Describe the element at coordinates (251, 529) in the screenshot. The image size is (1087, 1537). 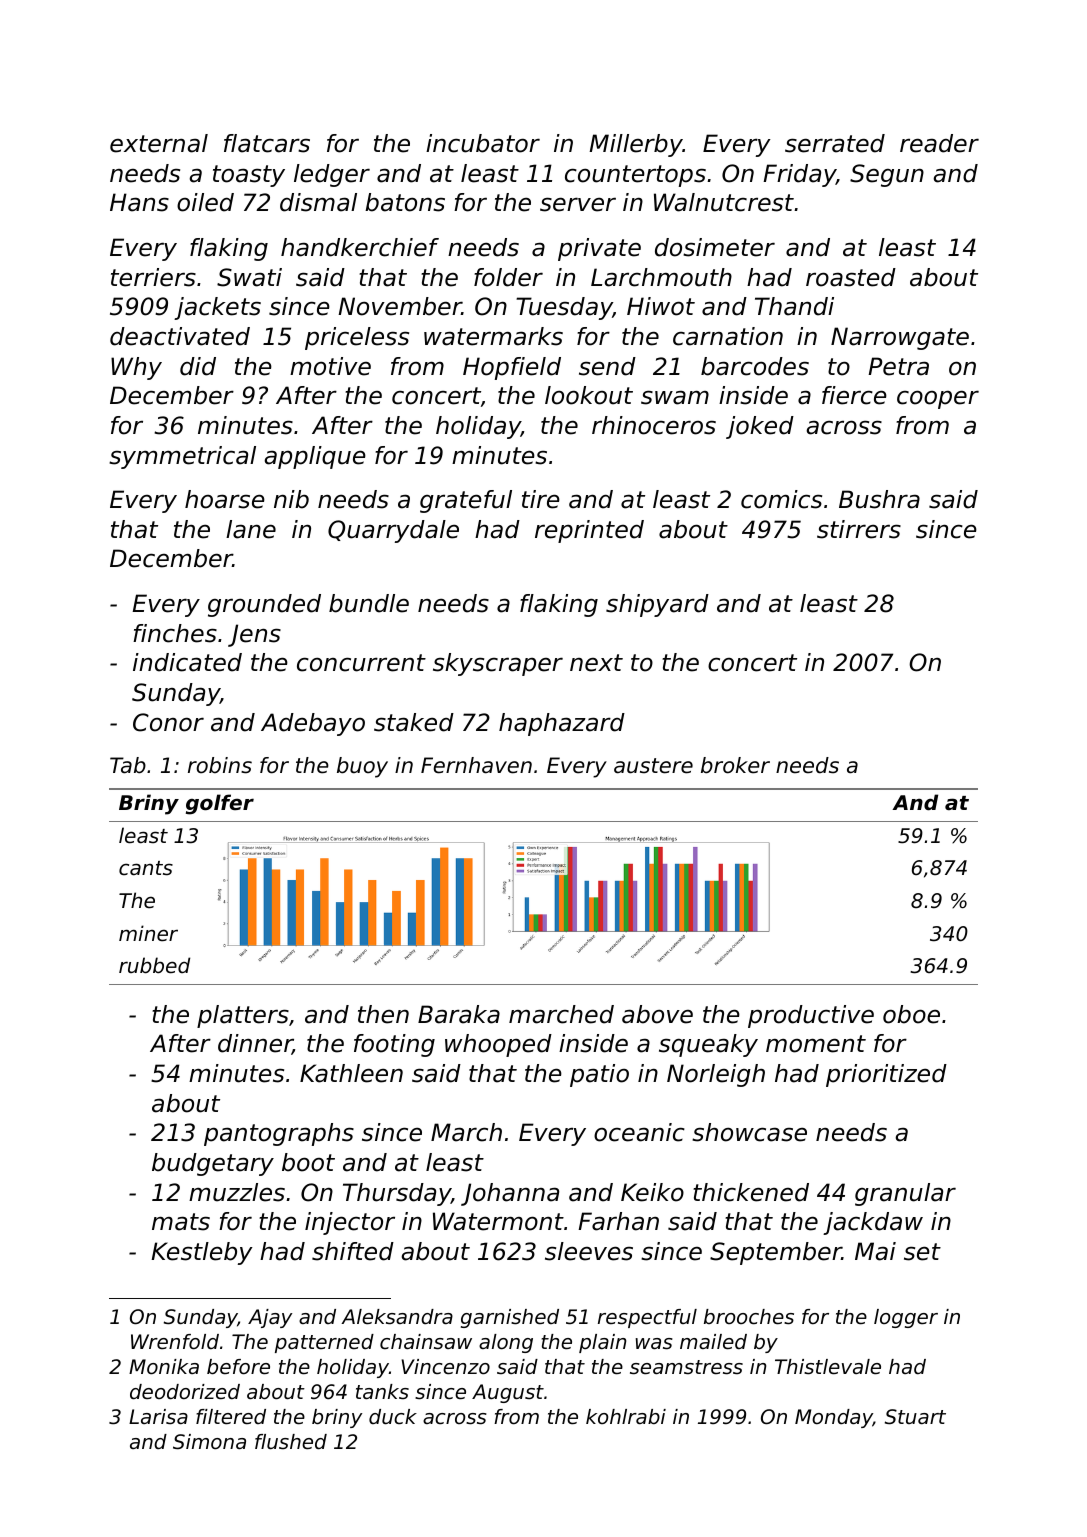
I see `lane` at that location.
